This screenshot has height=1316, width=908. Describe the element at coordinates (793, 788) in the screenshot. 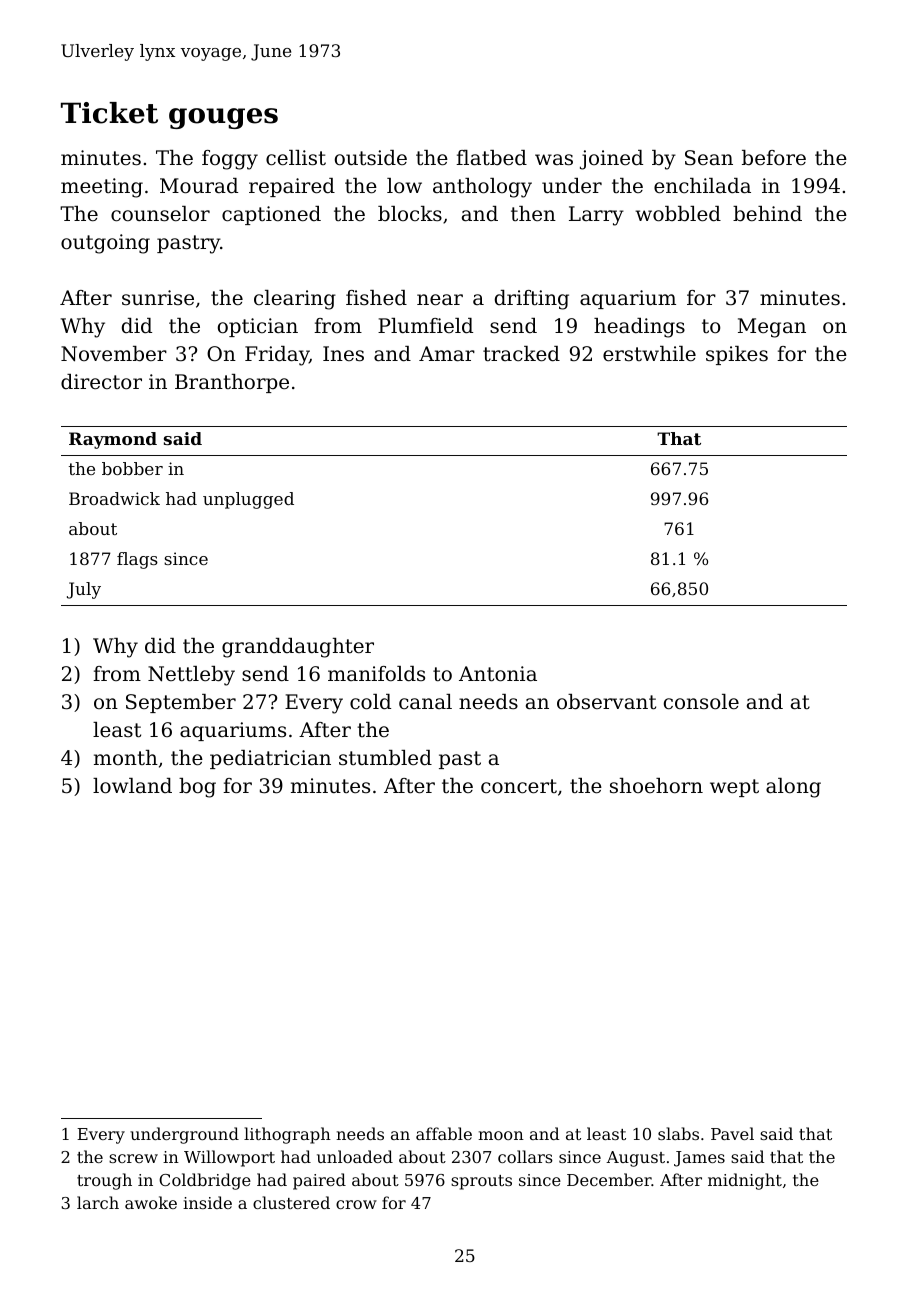

I see `along` at that location.
